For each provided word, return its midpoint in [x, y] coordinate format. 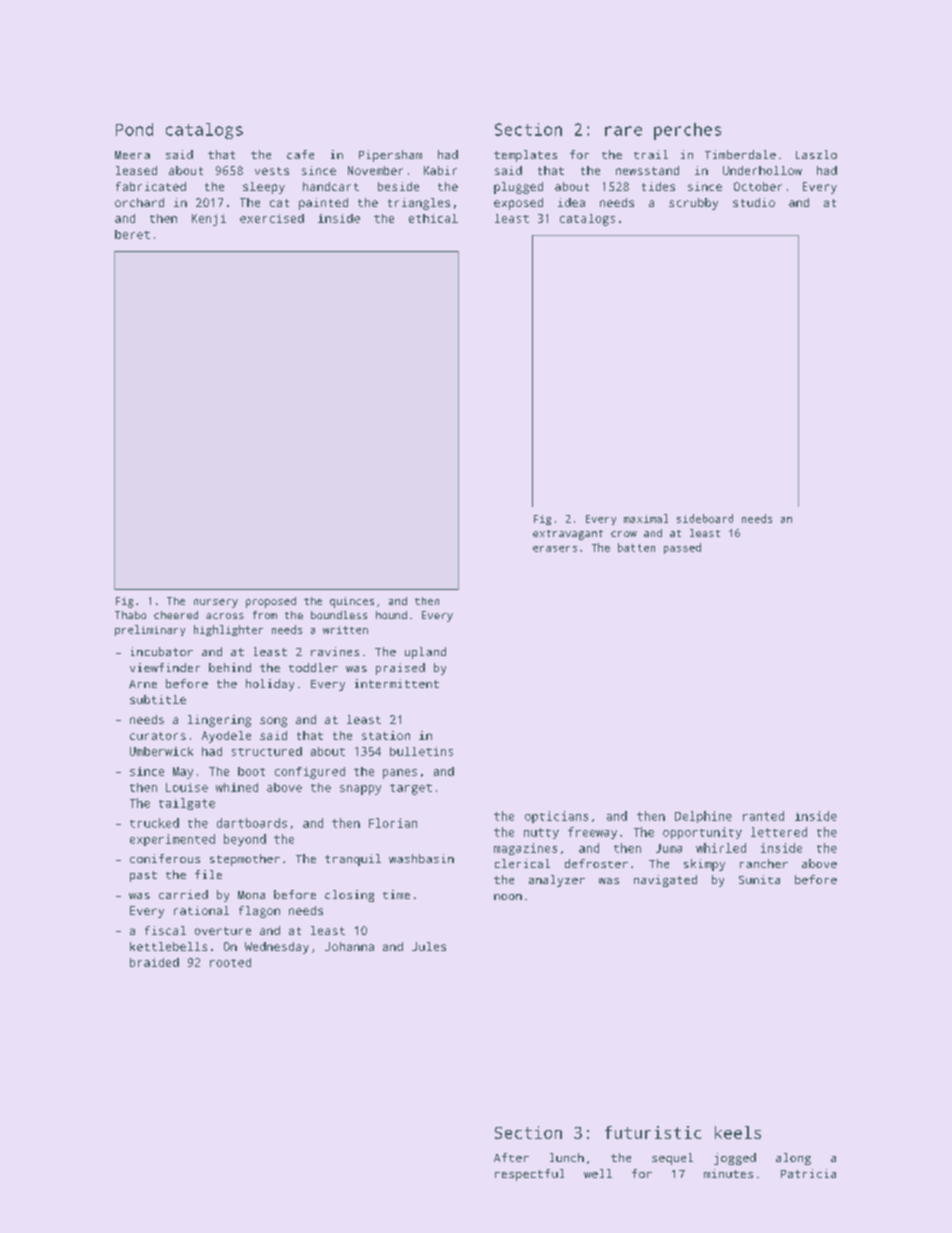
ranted [763, 816]
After [511, 1157]
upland [425, 653]
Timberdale [740, 154]
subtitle [158, 699]
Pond [134, 129]
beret [132, 234]
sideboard [705, 518]
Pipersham [390, 156]
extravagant [568, 535]
